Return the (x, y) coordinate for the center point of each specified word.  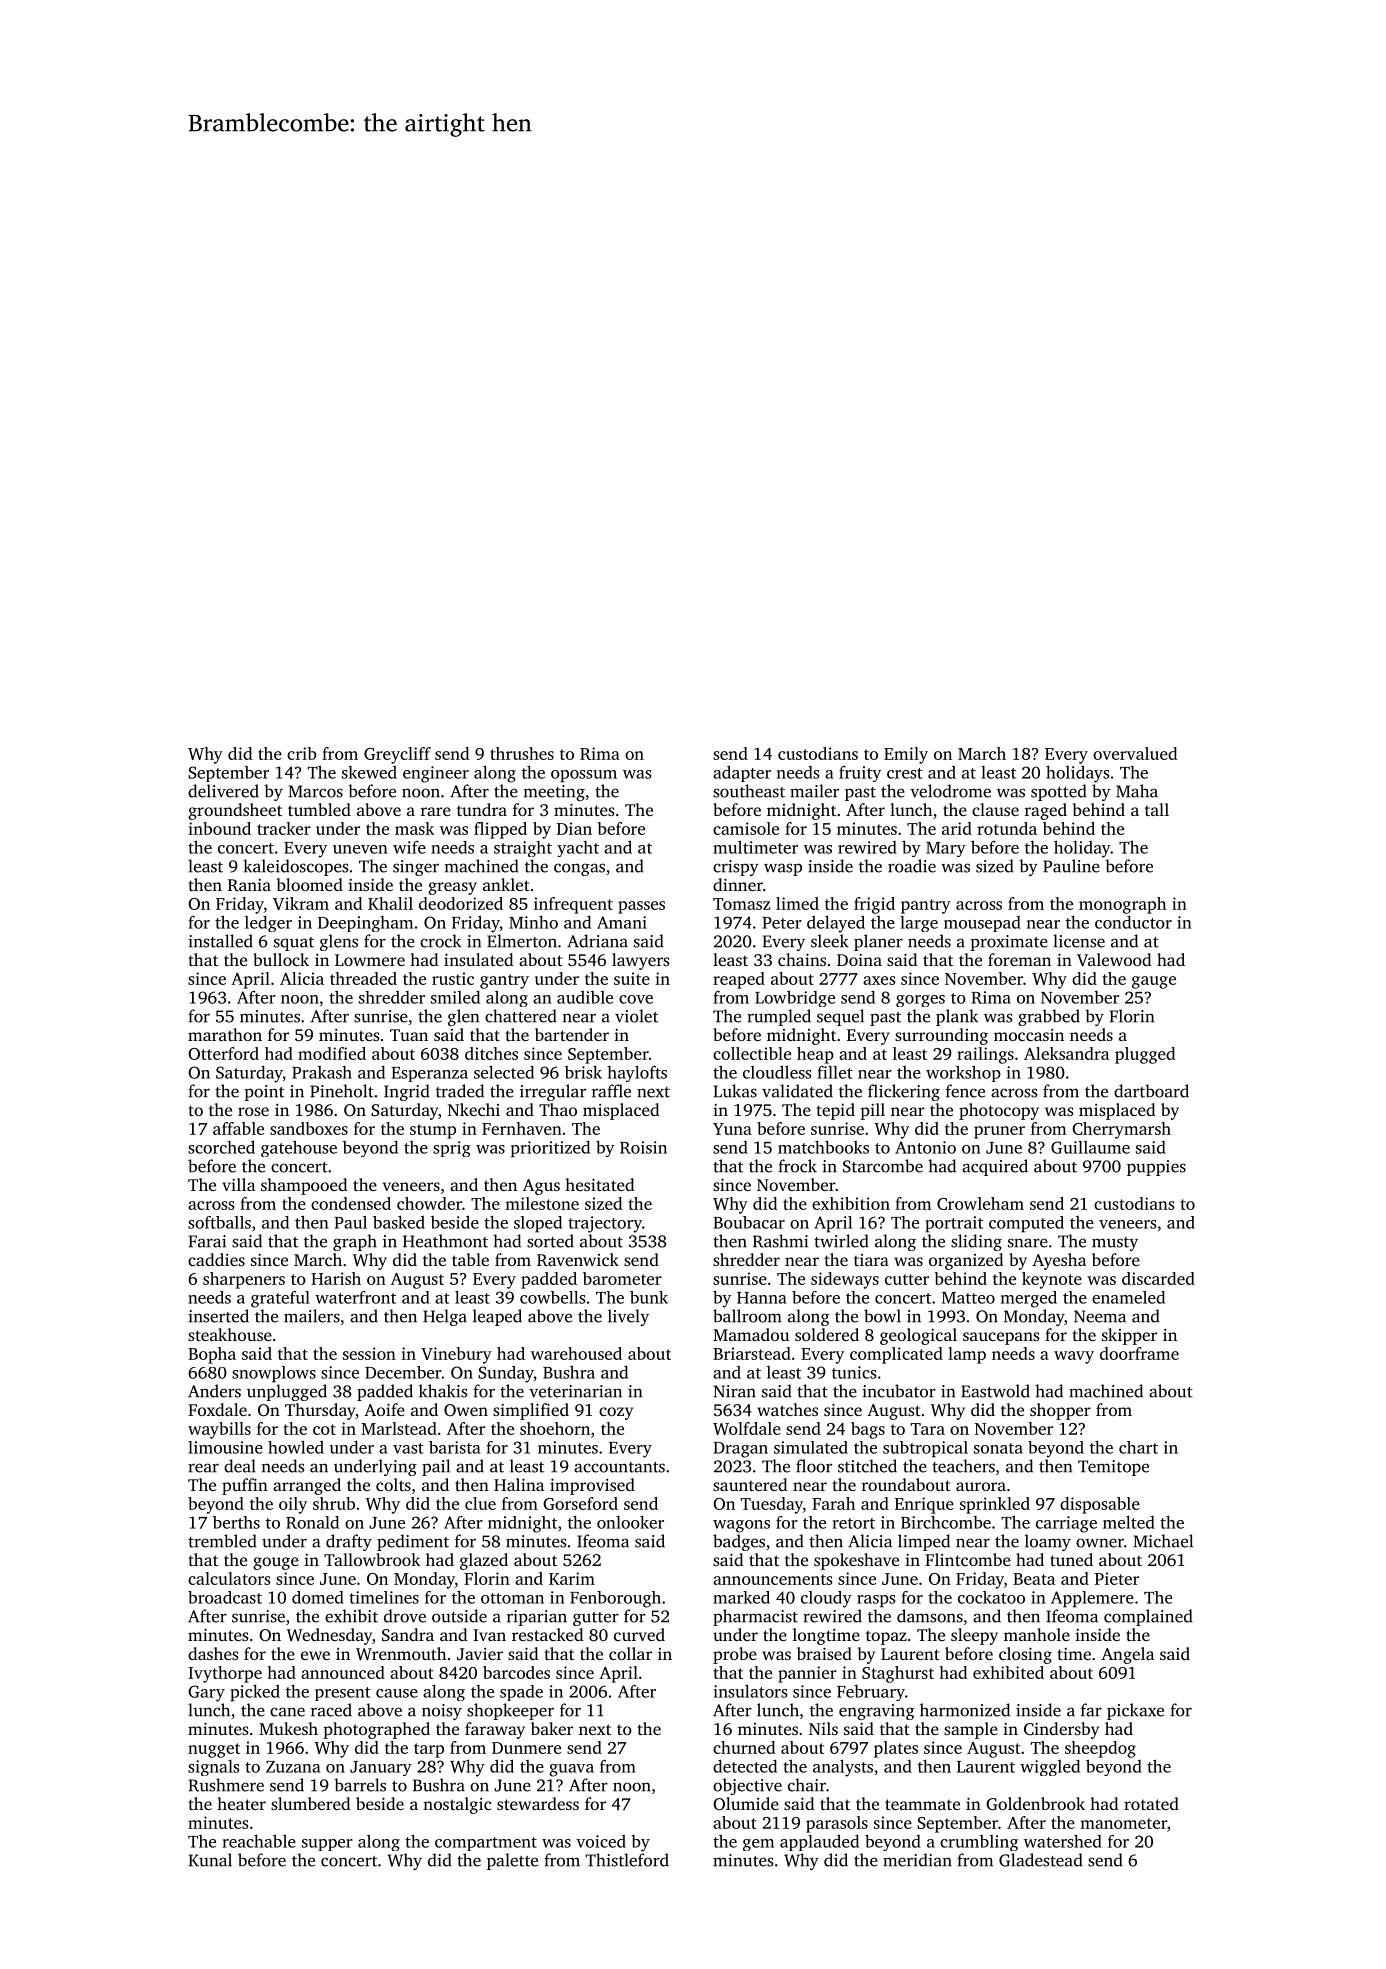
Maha (1137, 791)
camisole (746, 828)
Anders (214, 1391)
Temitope (1113, 1468)
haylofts (637, 1073)
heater (241, 1803)
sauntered (750, 1484)
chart (1138, 1447)
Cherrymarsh (1121, 1130)
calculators (229, 1578)
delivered (223, 791)
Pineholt (342, 1091)
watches (787, 1409)
